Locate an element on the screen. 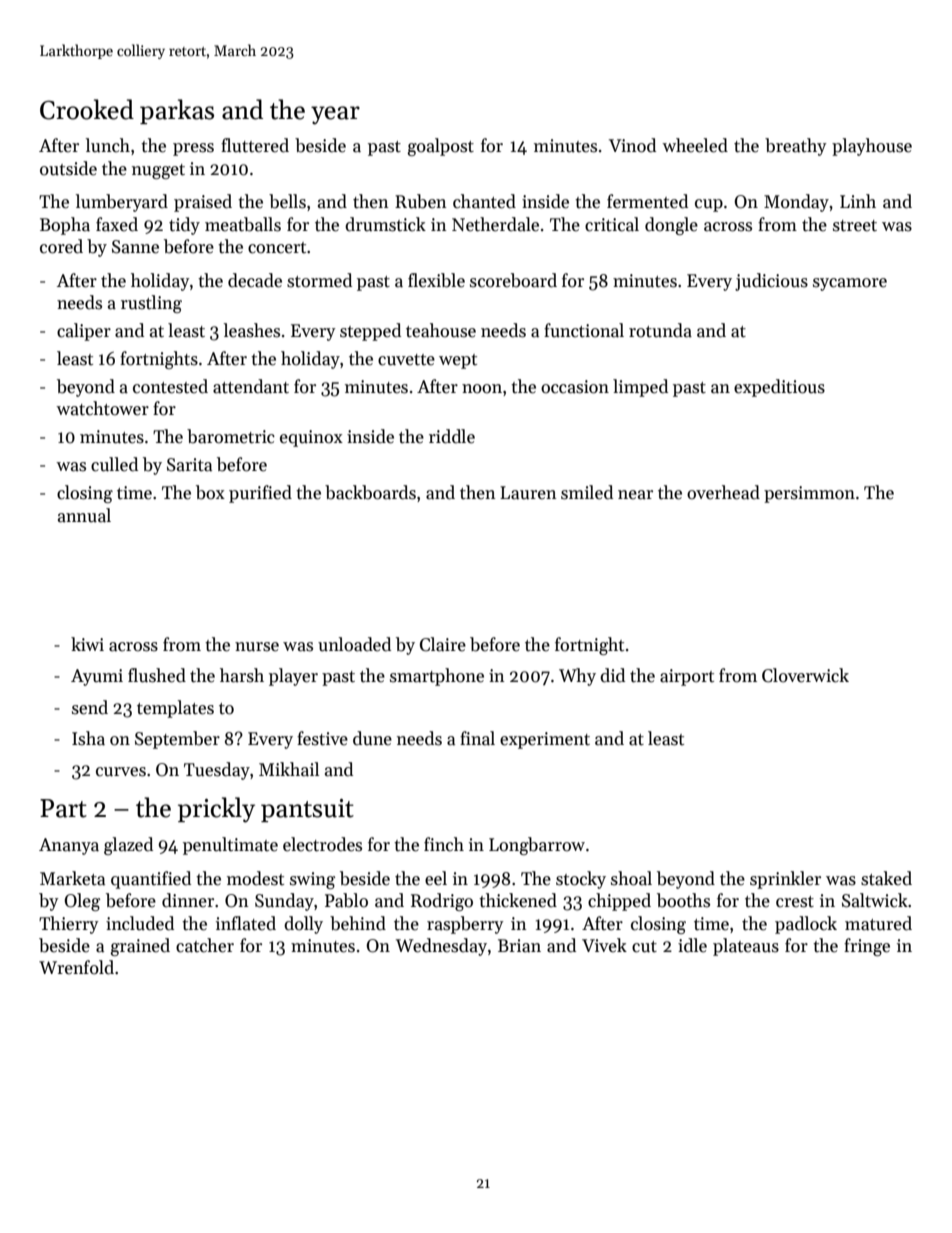 The width and height of the screenshot is (952, 1233). watchtower is located at coordinates (102, 408).
